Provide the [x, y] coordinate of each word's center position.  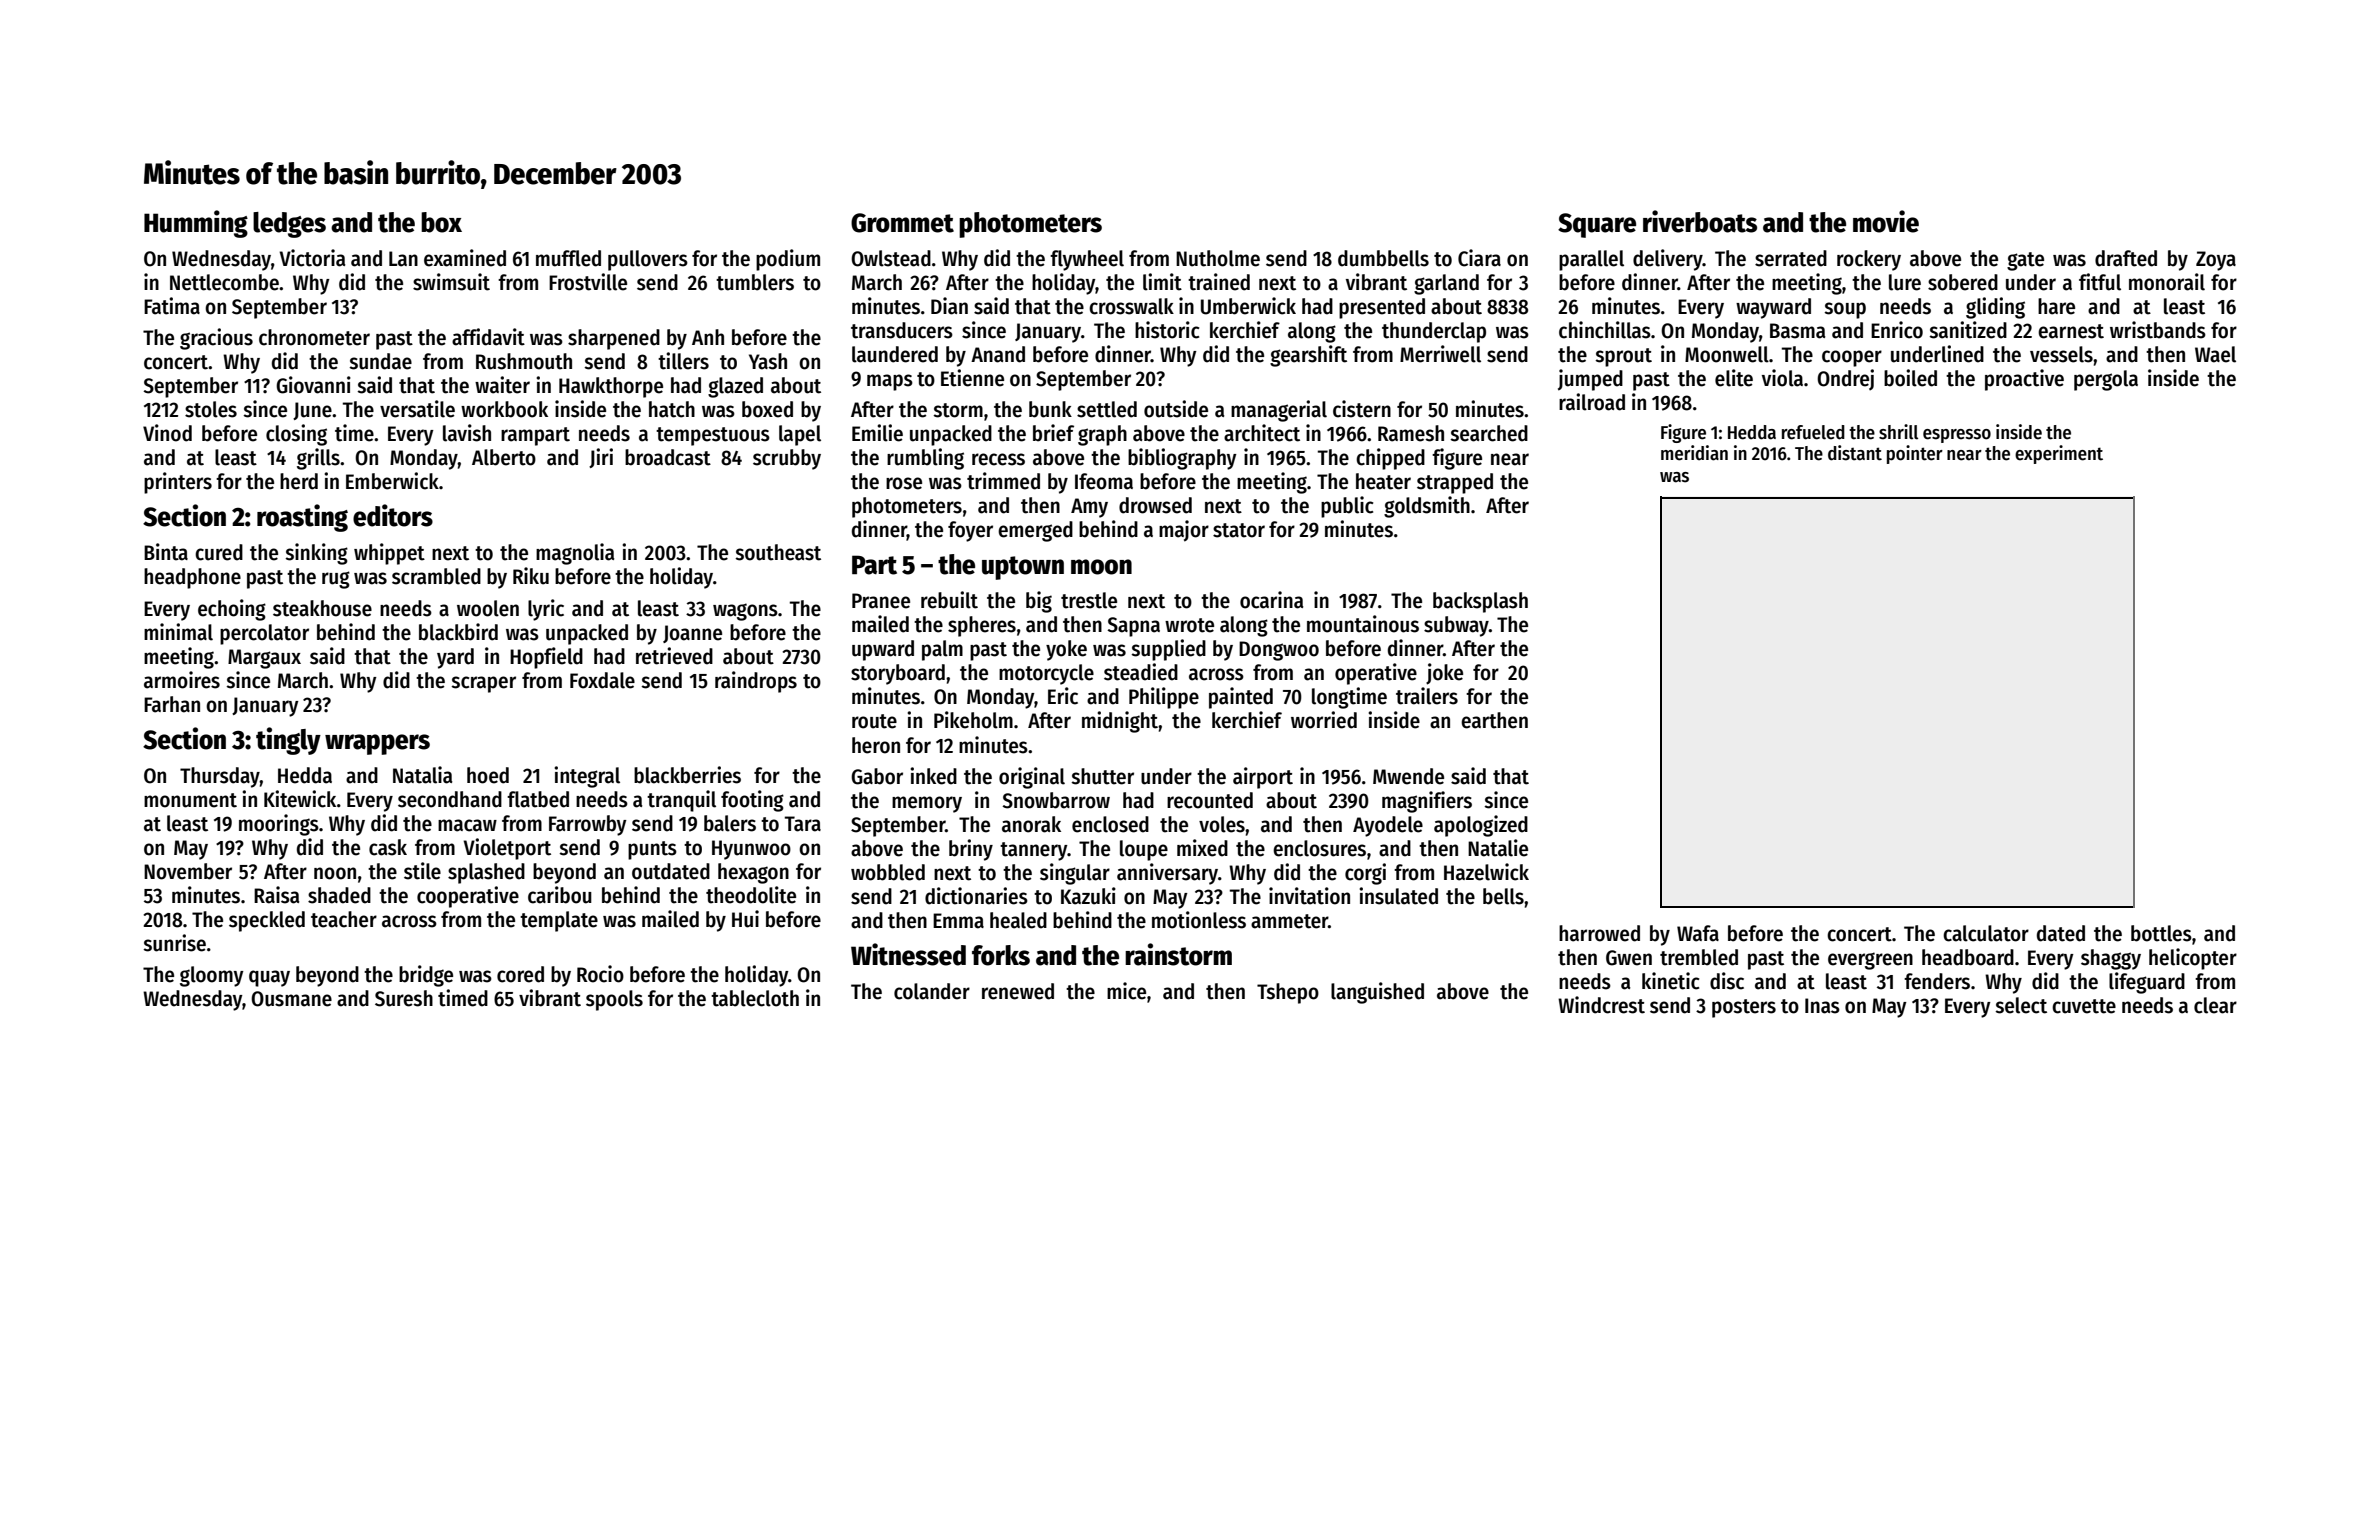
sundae [380, 361]
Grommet [902, 223]
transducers [902, 330]
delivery [1668, 260]
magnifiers [1427, 802]
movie [1886, 221]
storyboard [898, 674]
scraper [483, 684]
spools [614, 1000]
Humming [196, 224]
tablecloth [755, 998]
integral [587, 777]
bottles [2161, 933]
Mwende [1408, 776]
